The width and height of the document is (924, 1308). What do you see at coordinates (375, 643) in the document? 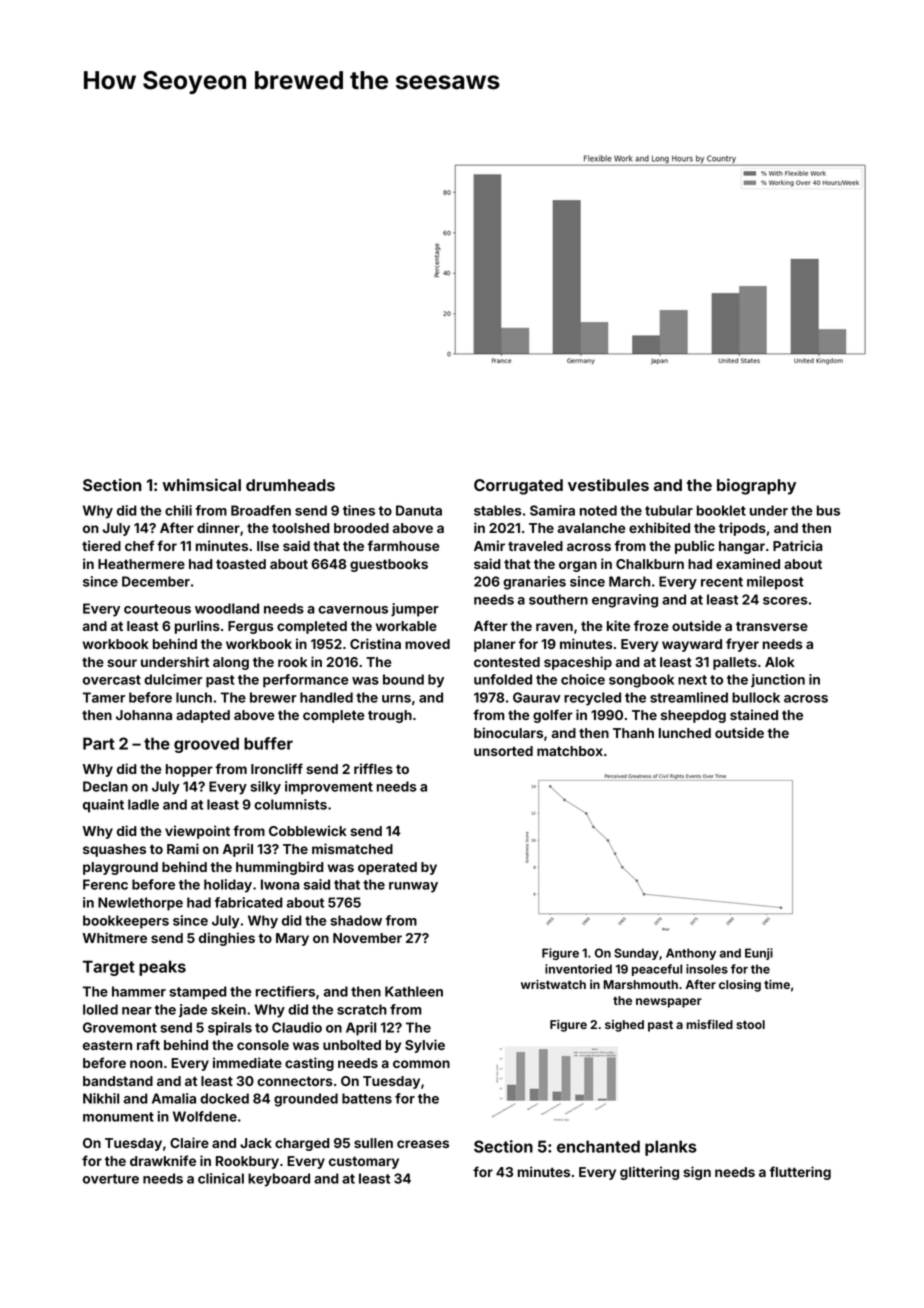
I see `Cristina` at bounding box center [375, 643].
